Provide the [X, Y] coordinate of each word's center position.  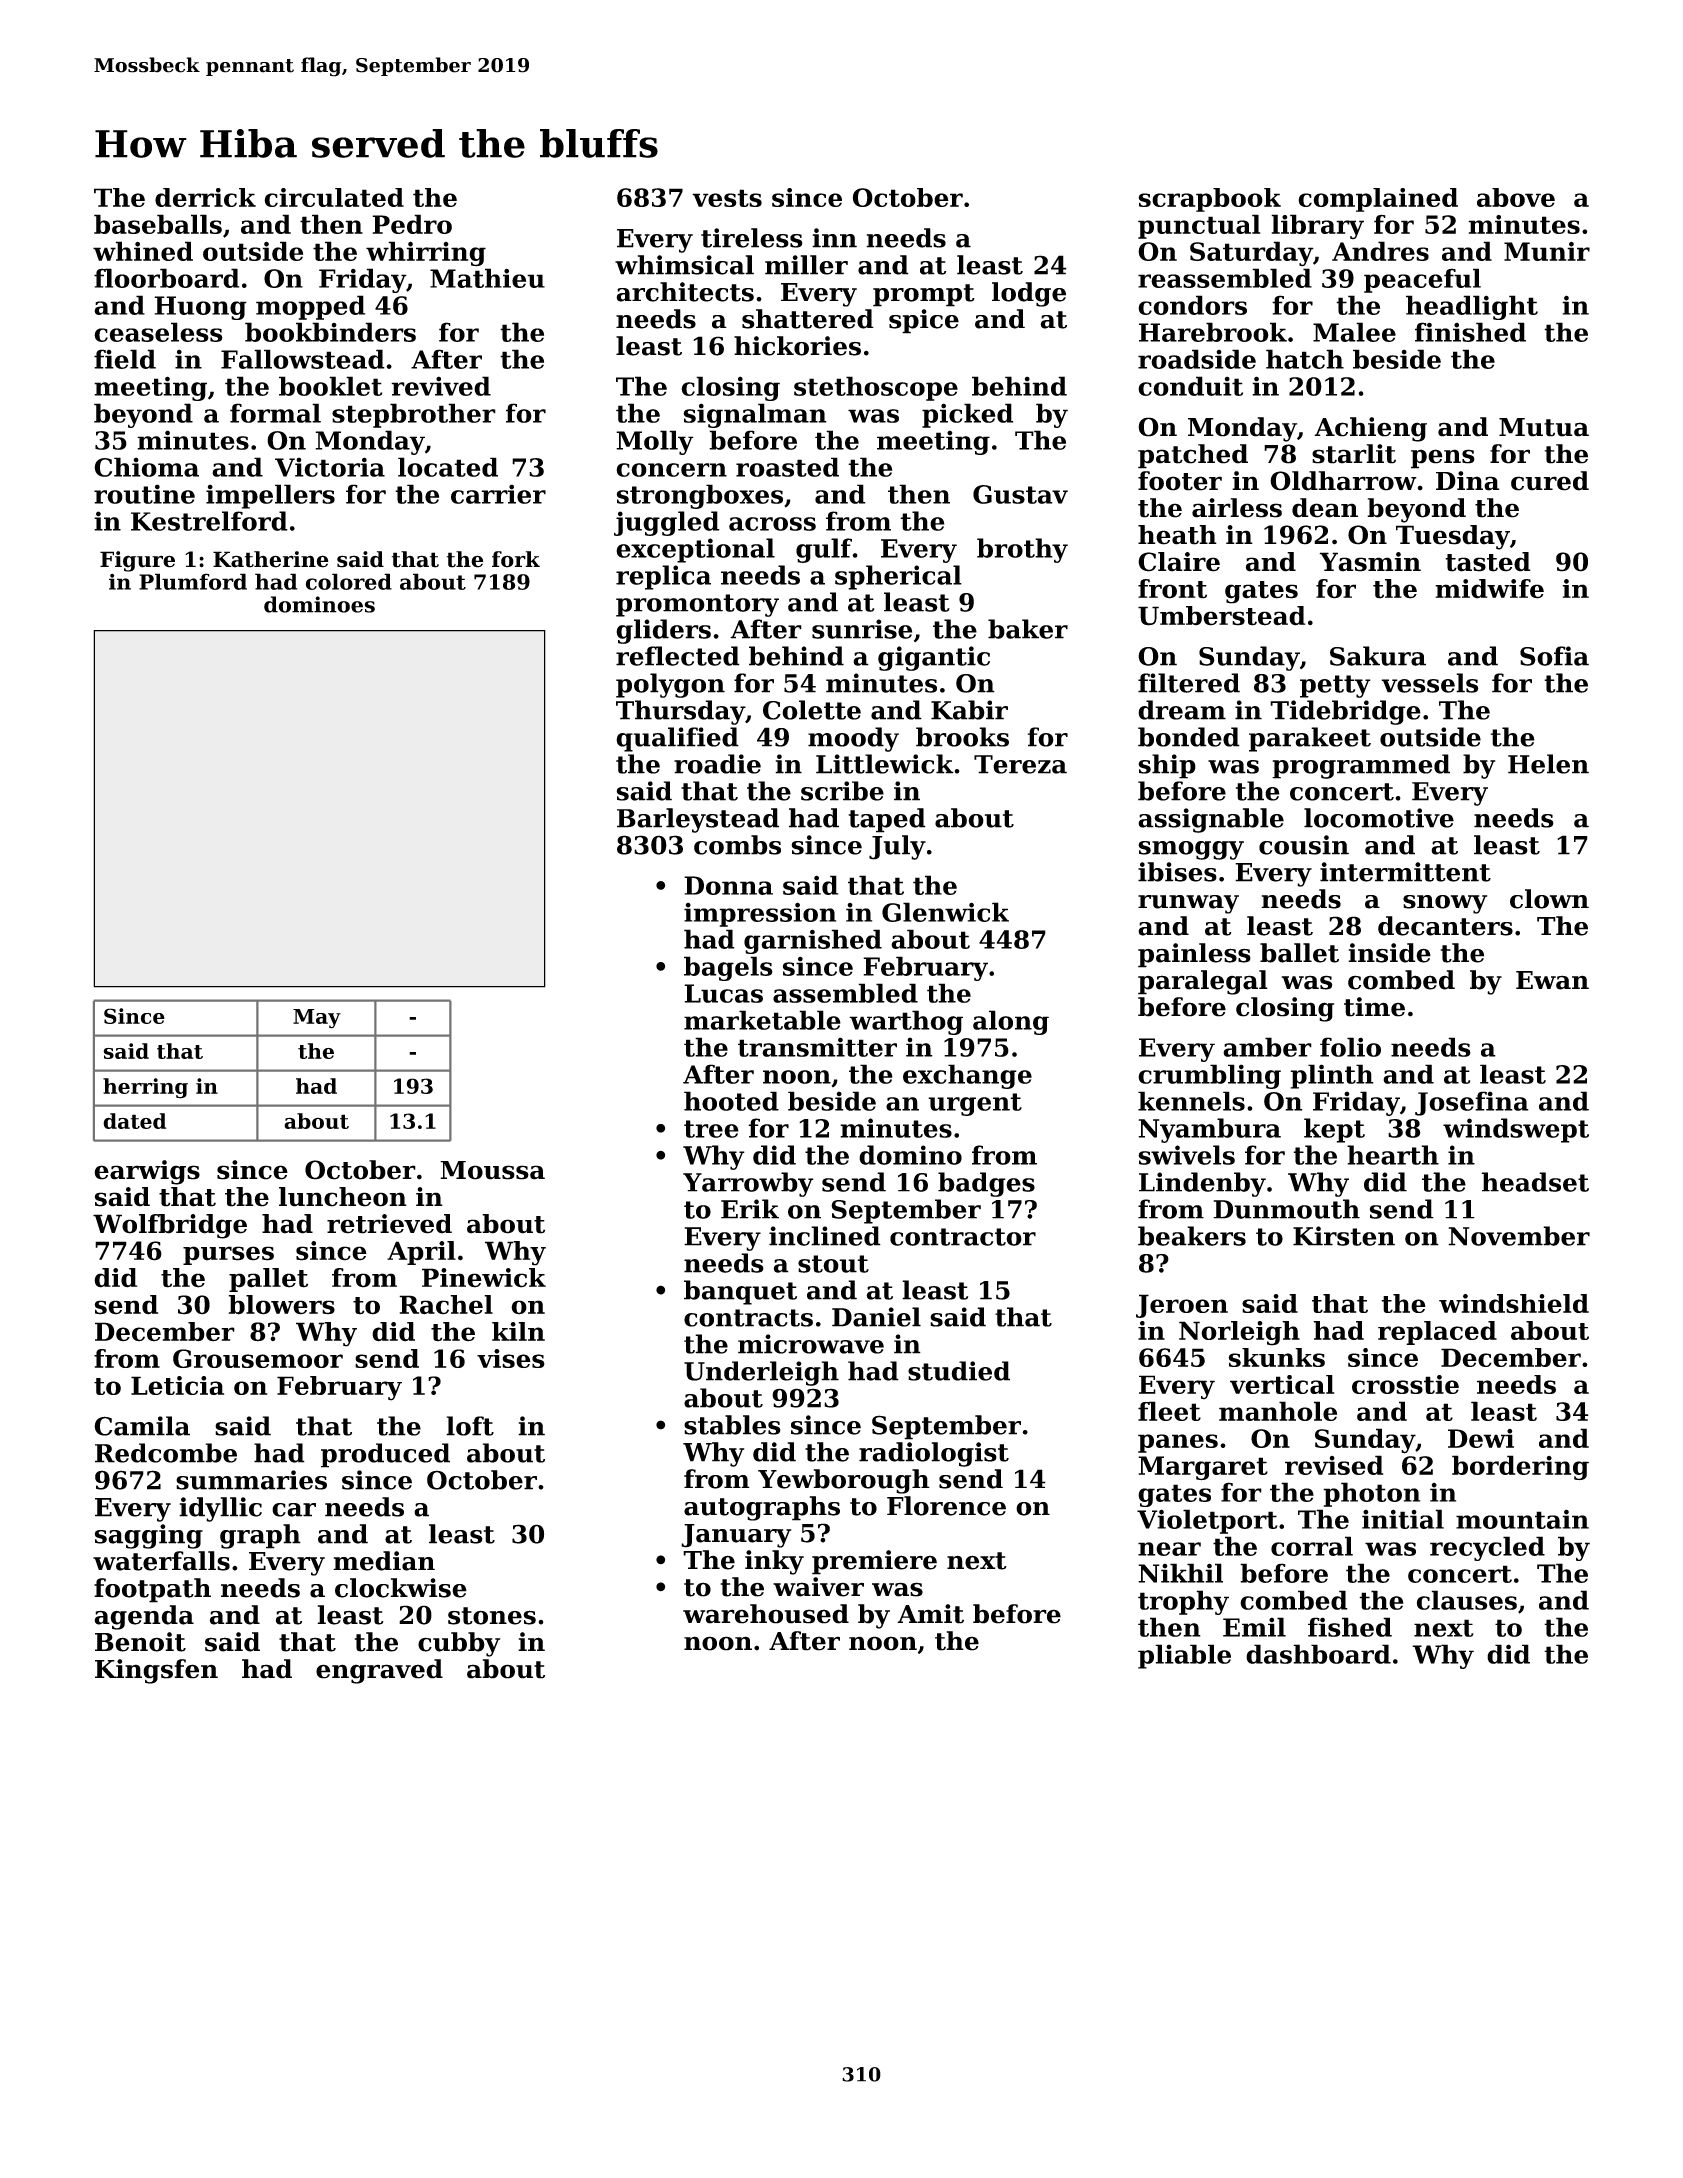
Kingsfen [156, 1671]
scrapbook [1209, 200]
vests [727, 198]
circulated [334, 197]
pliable [1184, 1656]
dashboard [1318, 1654]
